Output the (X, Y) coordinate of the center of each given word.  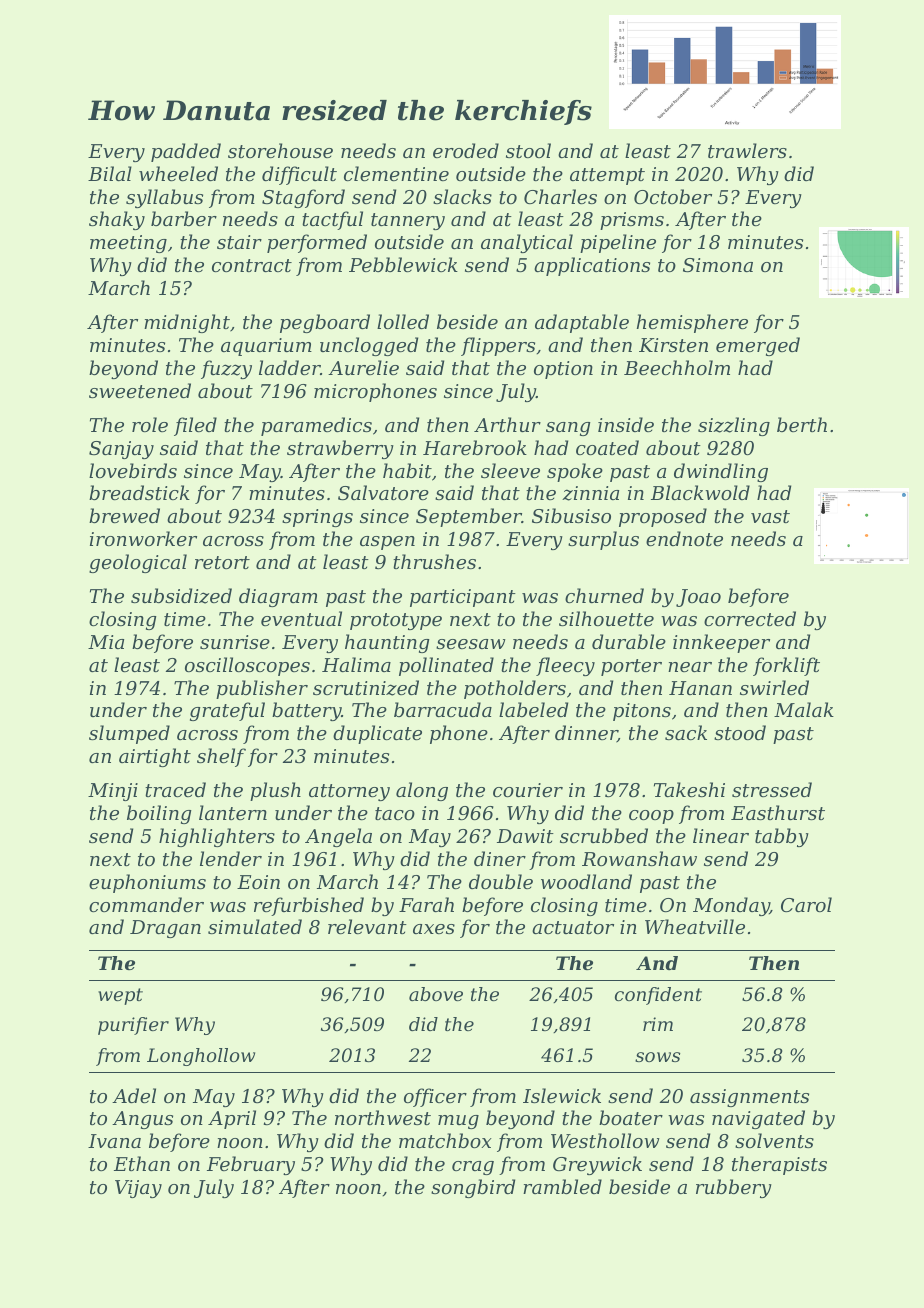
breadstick (139, 492)
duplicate (377, 734)
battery (306, 711)
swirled (774, 687)
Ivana (114, 1141)
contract (252, 265)
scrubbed (604, 835)
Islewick (562, 1095)
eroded (466, 150)
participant (463, 598)
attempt (607, 176)
